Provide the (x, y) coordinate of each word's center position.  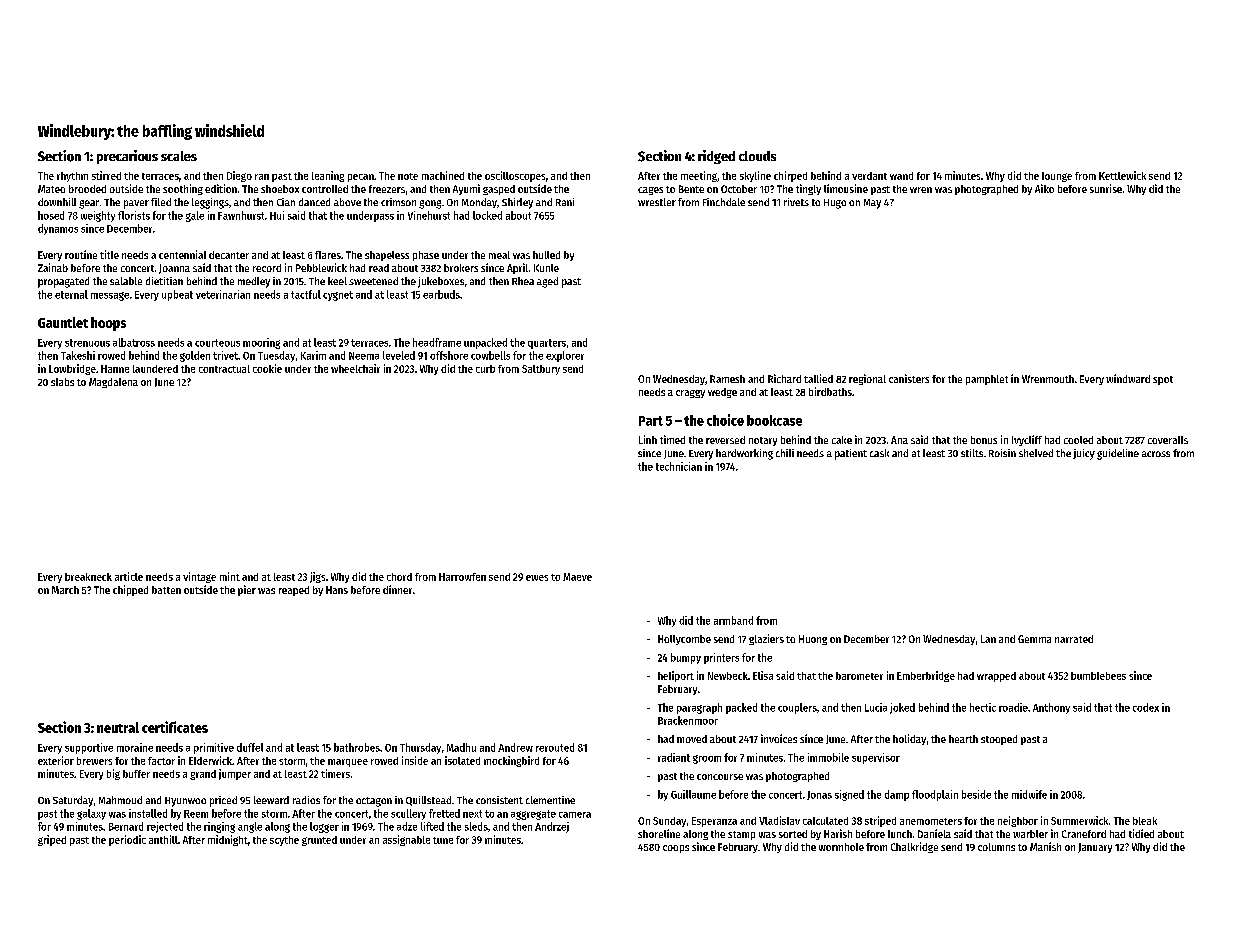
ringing (219, 827)
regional (867, 379)
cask (879, 453)
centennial (182, 254)
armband (733, 620)
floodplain (935, 795)
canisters (909, 378)
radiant (674, 757)
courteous (217, 343)
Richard (784, 378)
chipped (130, 590)
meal (499, 255)
